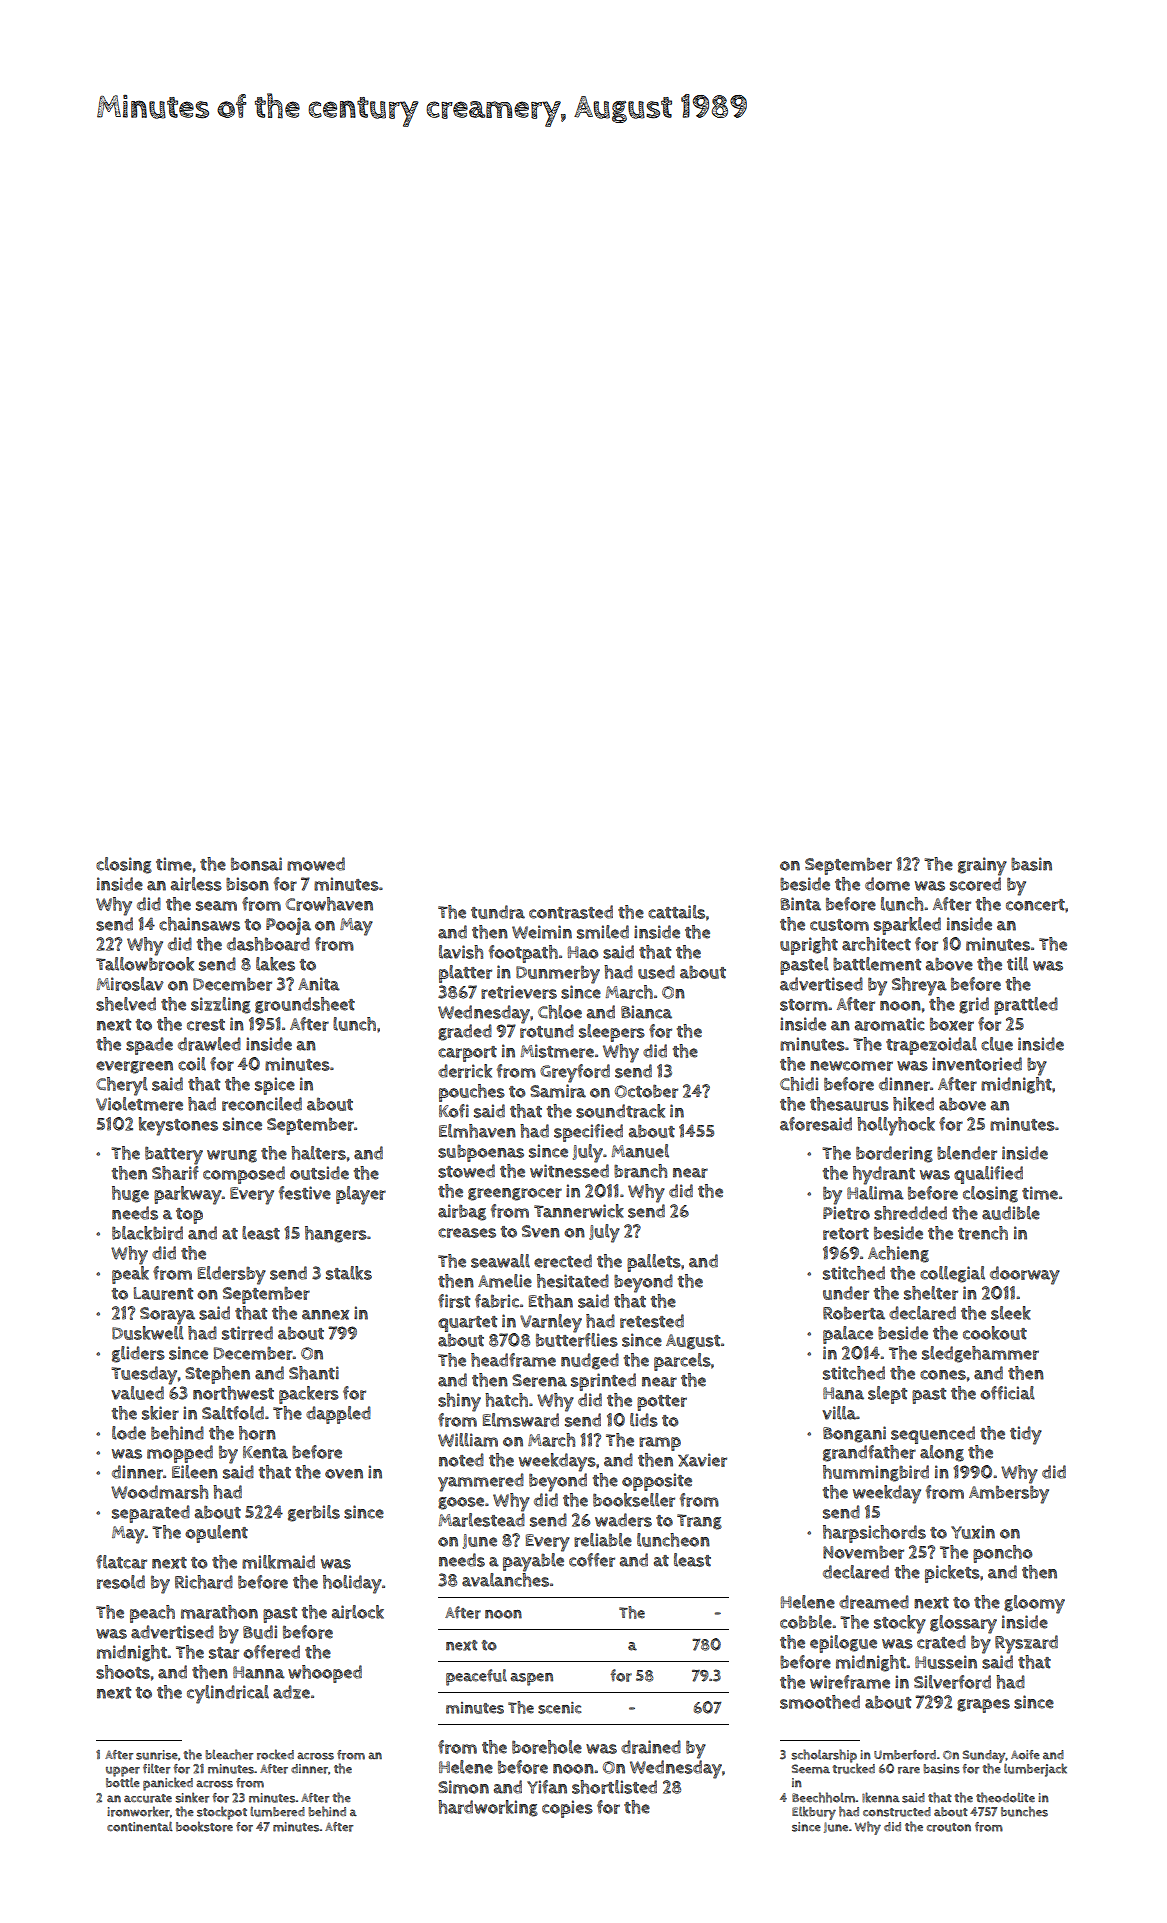 This screenshot has width=1167, height=1923. I want to click on halters, so click(318, 1153).
